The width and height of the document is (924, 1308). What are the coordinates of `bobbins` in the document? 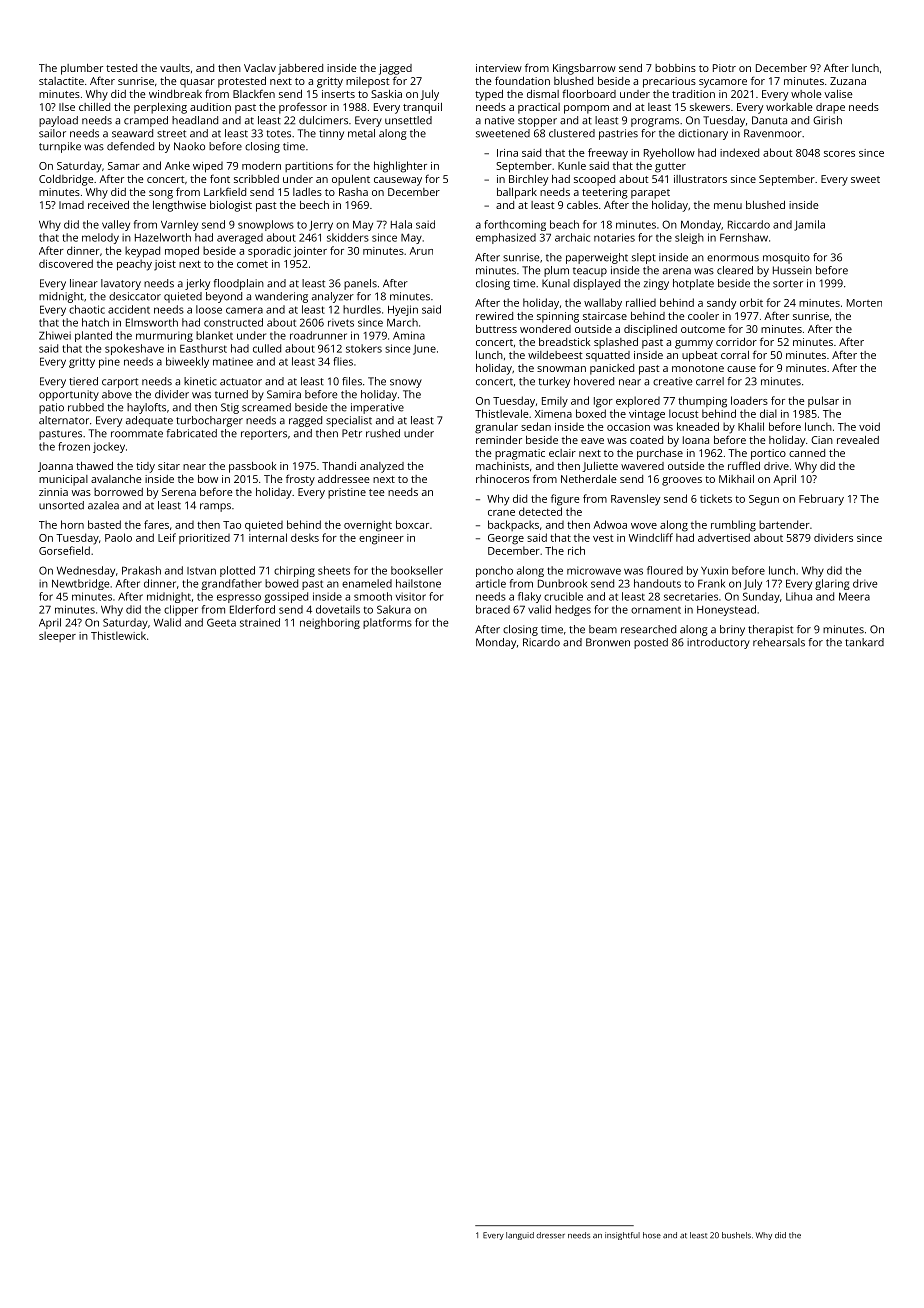 It's located at (675, 68).
